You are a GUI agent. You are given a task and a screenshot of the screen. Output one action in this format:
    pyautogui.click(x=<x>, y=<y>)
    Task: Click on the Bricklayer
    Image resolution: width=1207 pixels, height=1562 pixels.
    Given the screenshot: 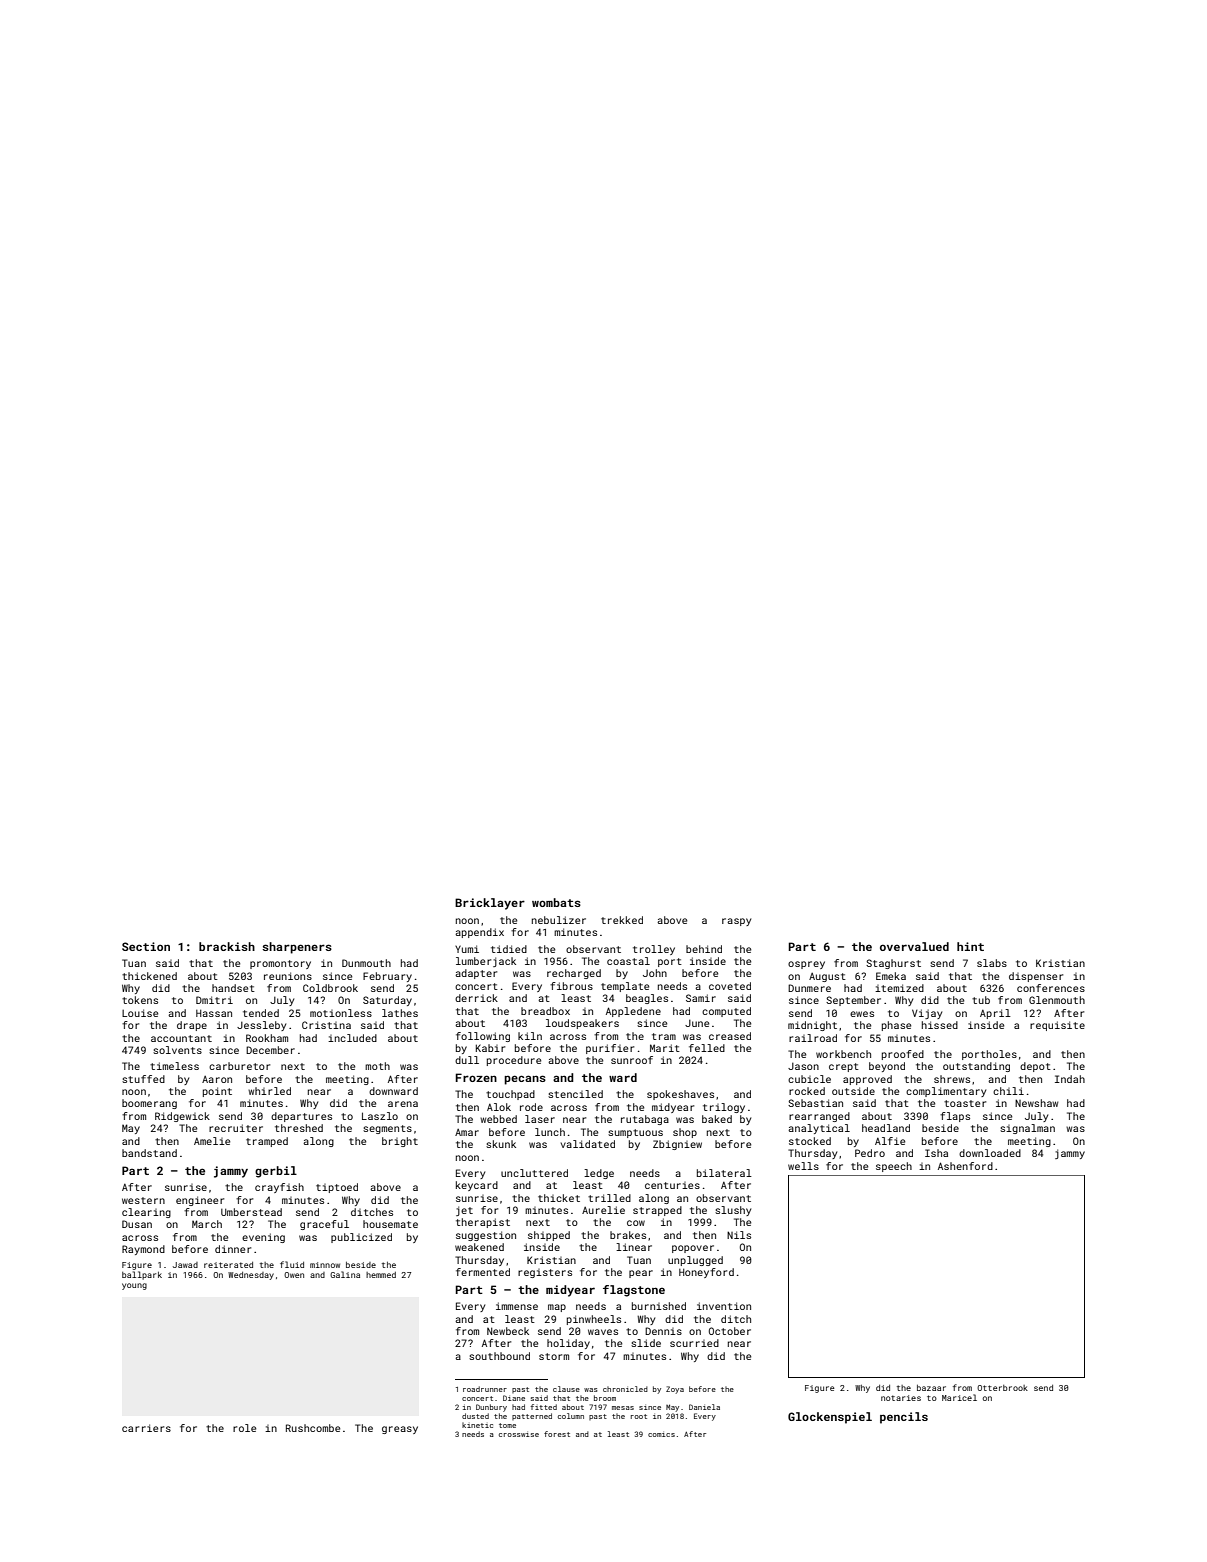 What is the action you would take?
    pyautogui.click(x=490, y=904)
